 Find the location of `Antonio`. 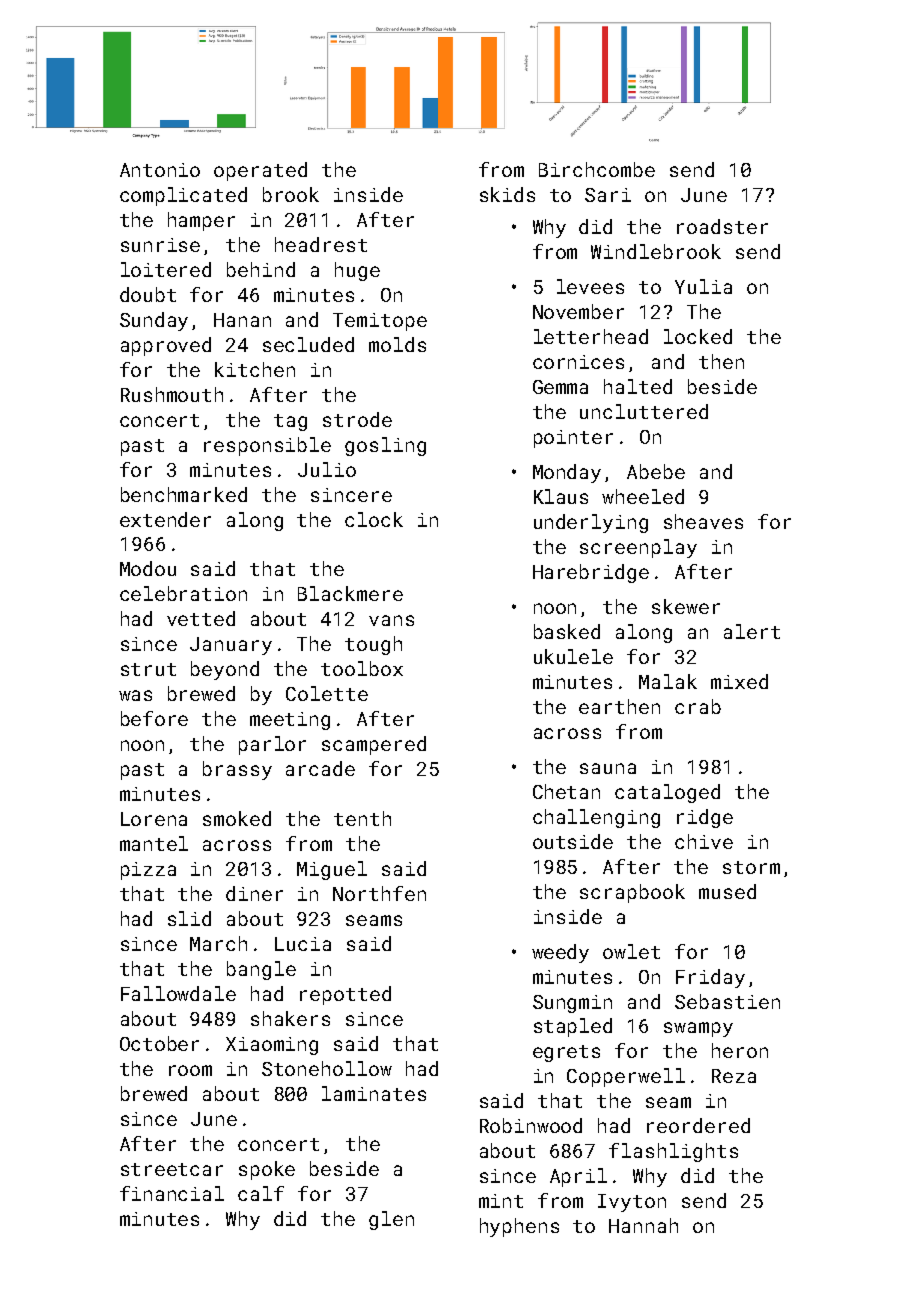

Antonio is located at coordinates (160, 170).
